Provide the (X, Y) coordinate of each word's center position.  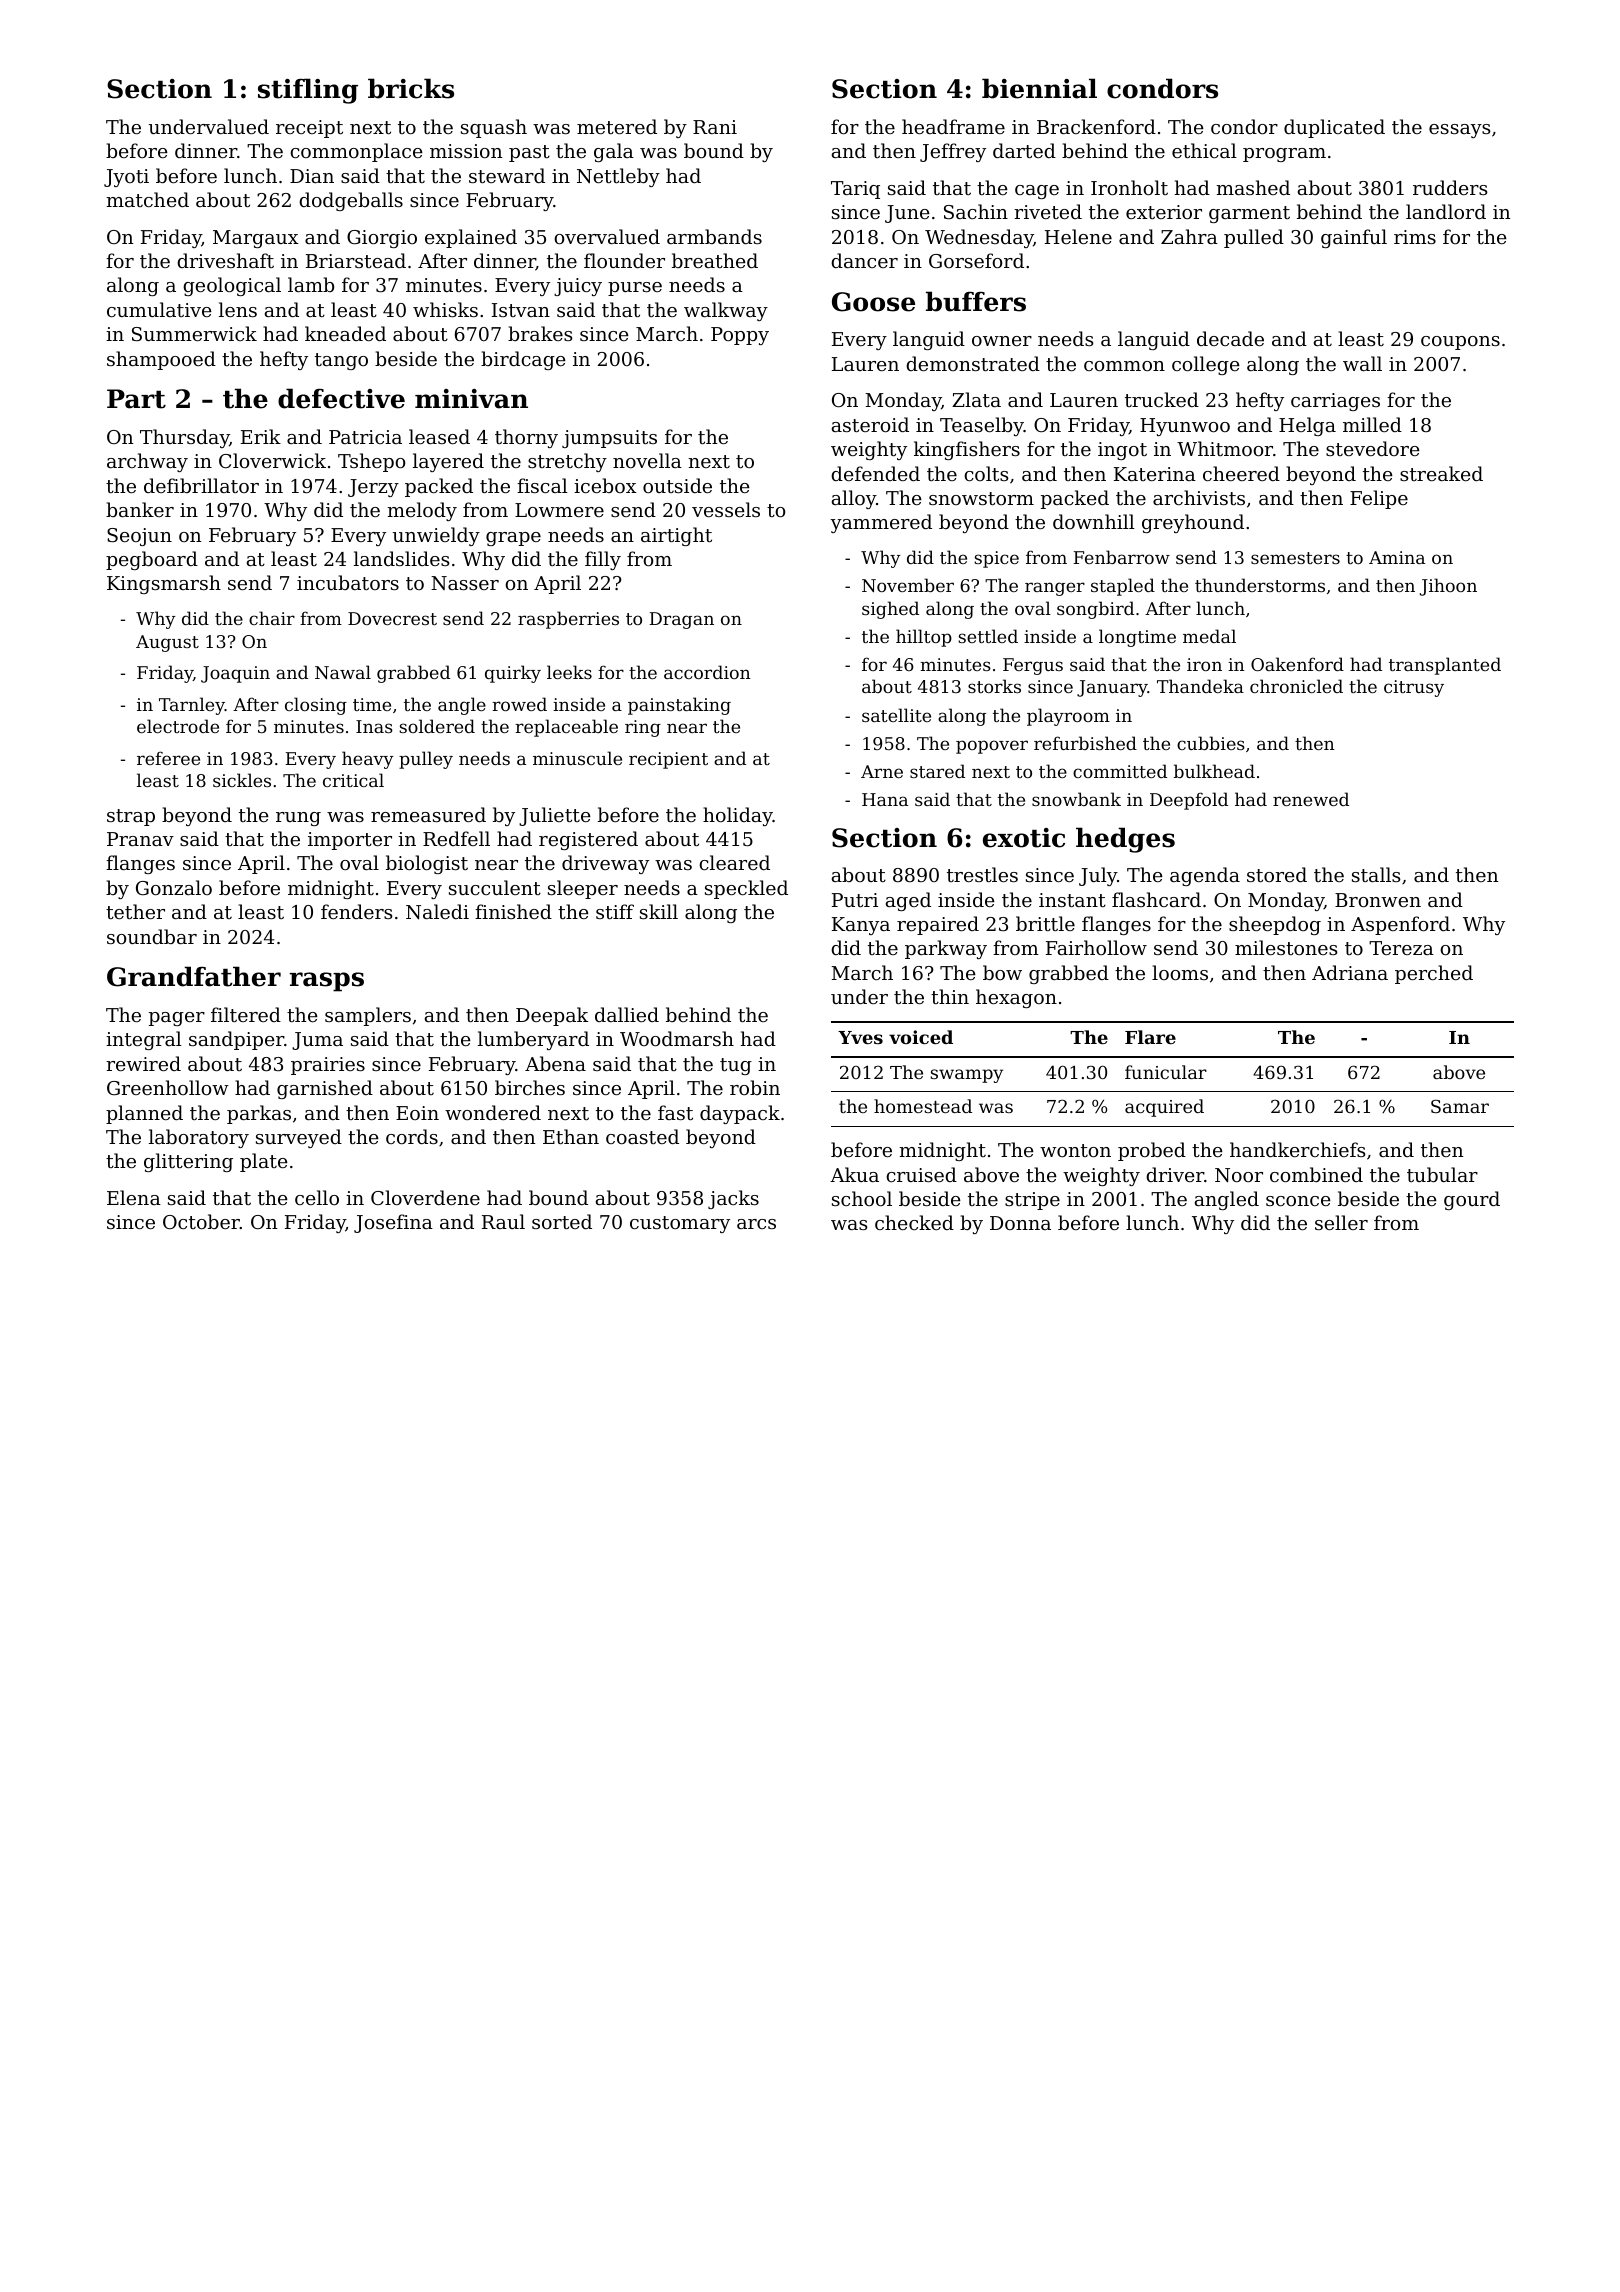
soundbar (152, 936)
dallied (627, 1014)
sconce (1298, 1201)
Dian (312, 176)
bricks (411, 88)
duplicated (1334, 128)
